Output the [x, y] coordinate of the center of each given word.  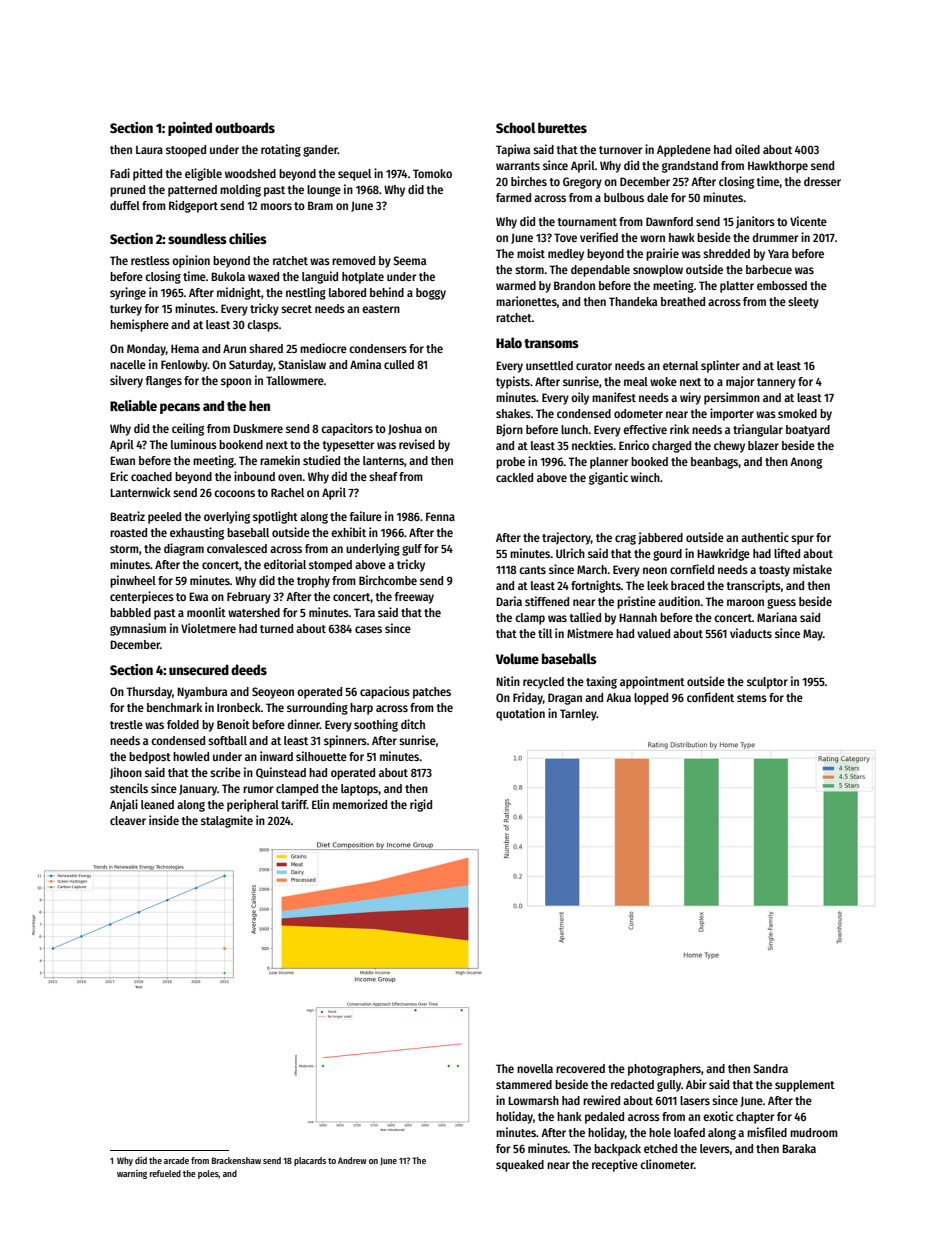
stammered [524, 1084]
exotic [718, 1116]
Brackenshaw [236, 1160]
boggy [431, 294]
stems [752, 698]
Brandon [574, 285]
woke [663, 381]
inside [164, 820]
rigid [421, 805]
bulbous [624, 197]
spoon [236, 383]
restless [150, 260]
